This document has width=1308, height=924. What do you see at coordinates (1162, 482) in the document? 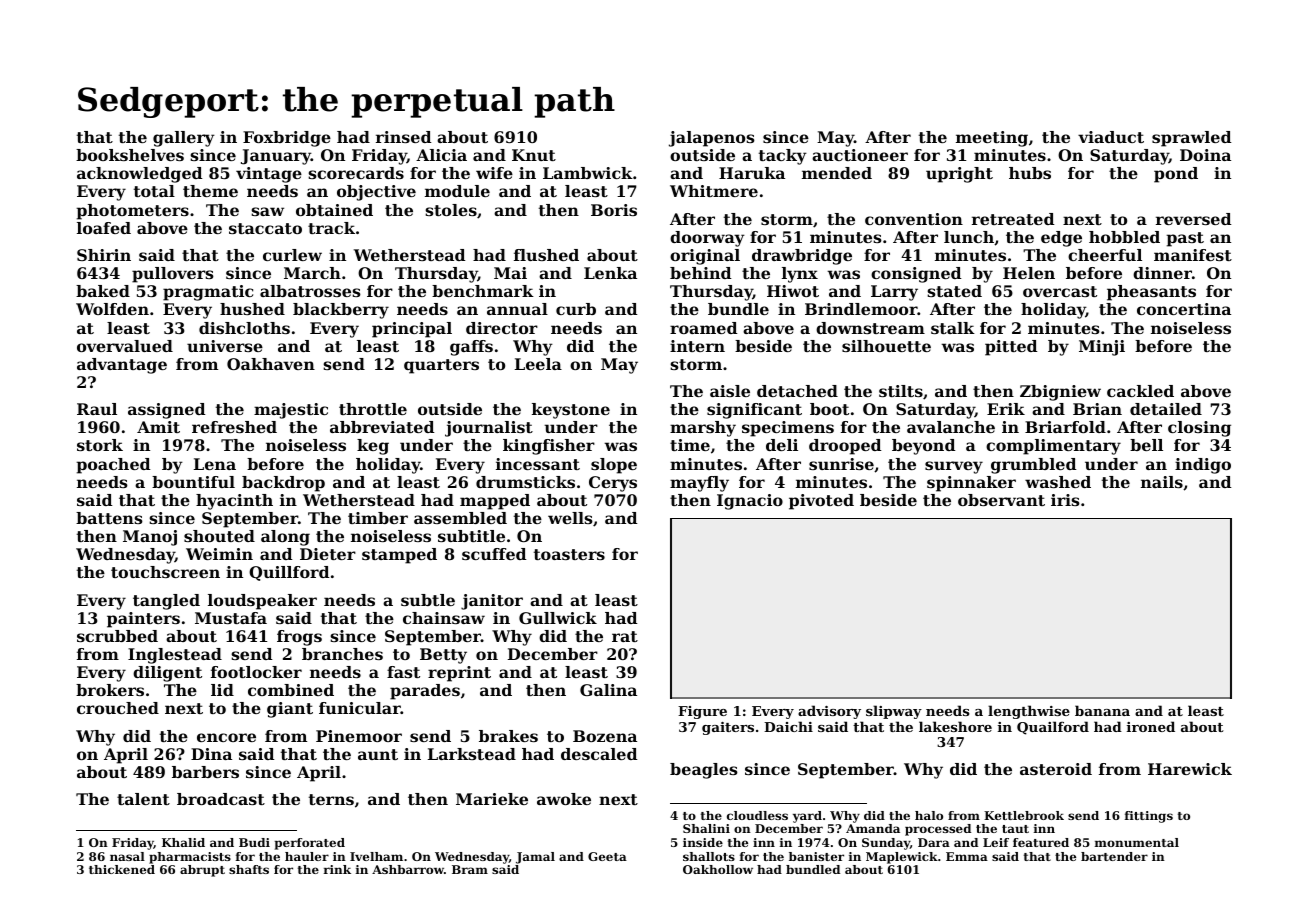
I see `nails` at bounding box center [1162, 482].
